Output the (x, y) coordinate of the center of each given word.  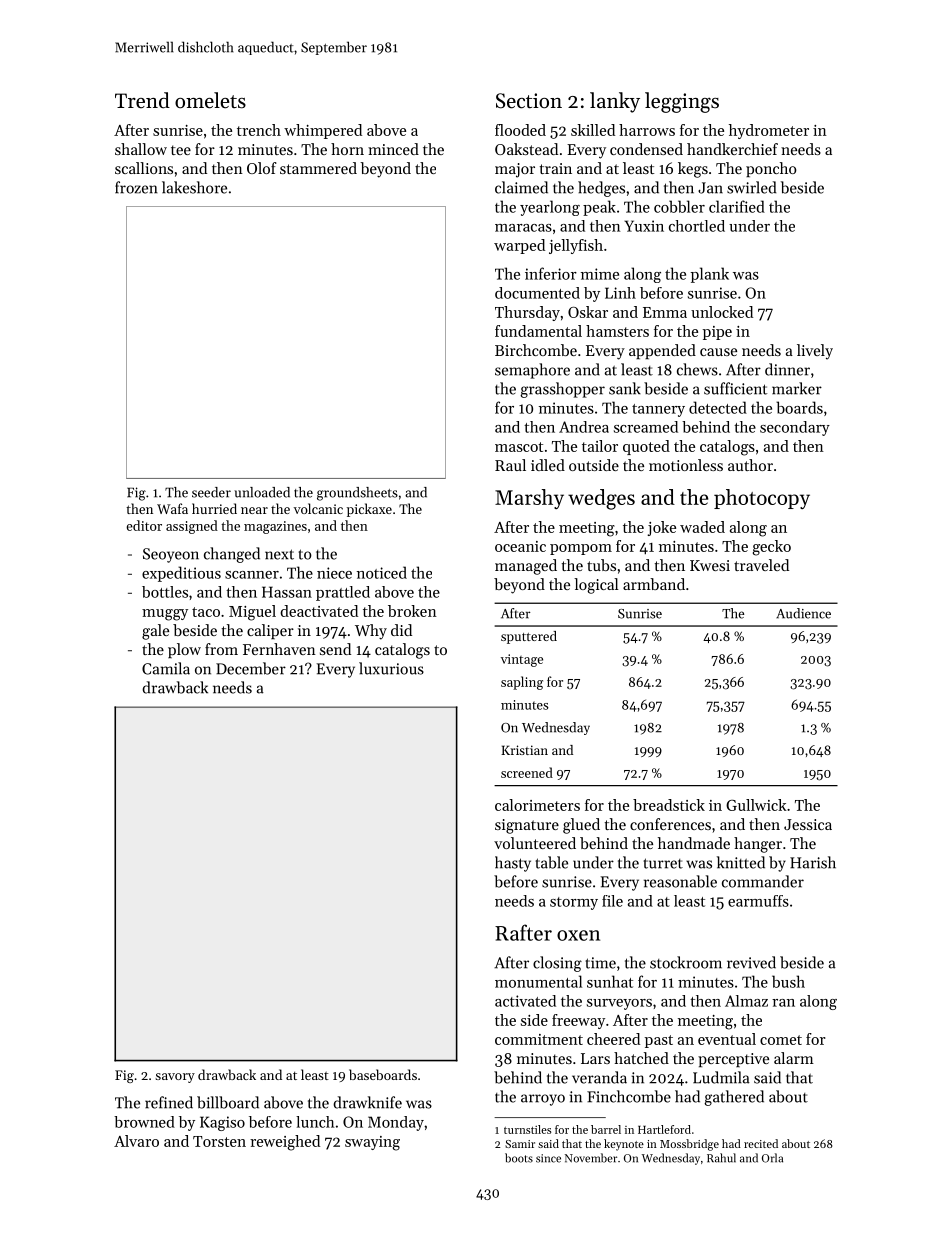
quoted (646, 447)
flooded (520, 130)
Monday (396, 1123)
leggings (682, 102)
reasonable (680, 881)
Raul (510, 465)
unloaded (262, 492)
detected (718, 407)
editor (144, 525)
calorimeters (537, 805)
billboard (228, 1102)
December (251, 668)
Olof (262, 168)
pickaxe (369, 510)
